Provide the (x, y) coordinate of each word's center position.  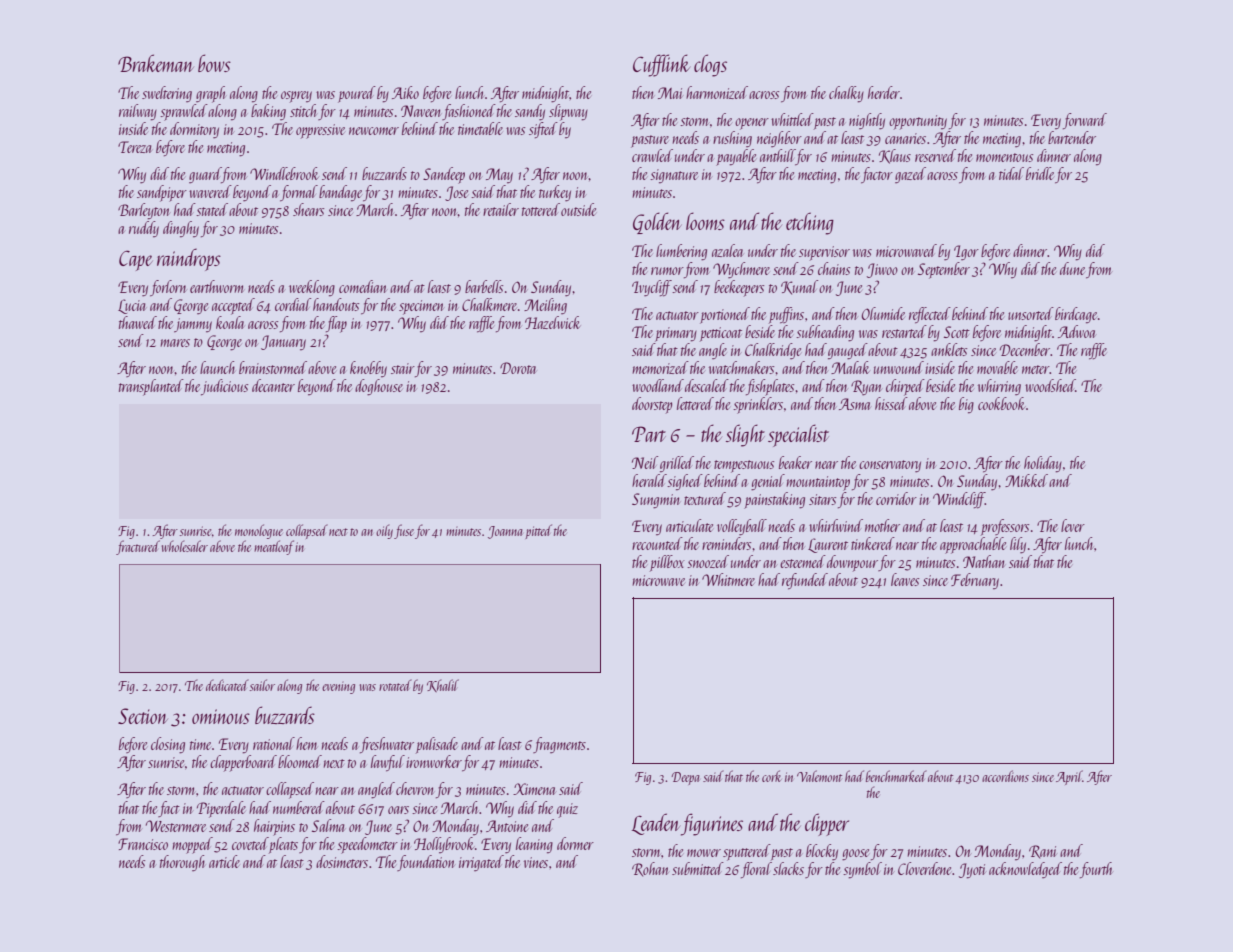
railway (138, 112)
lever (1073, 525)
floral (756, 870)
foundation (426, 863)
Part (649, 434)
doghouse (379, 387)
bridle (1040, 173)
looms (705, 221)
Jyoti (972, 871)
